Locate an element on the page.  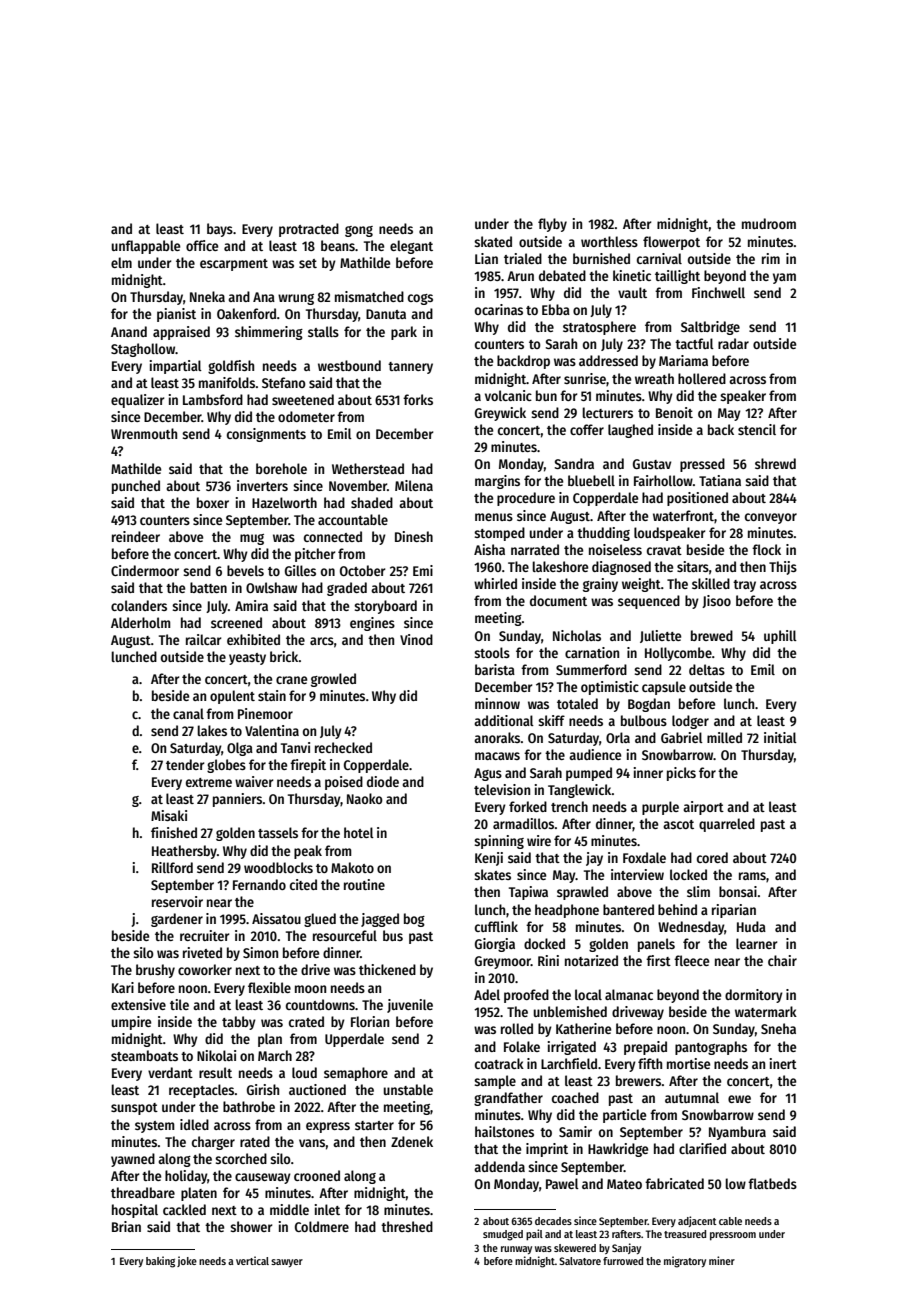
Girish is located at coordinates (263, 1089).
